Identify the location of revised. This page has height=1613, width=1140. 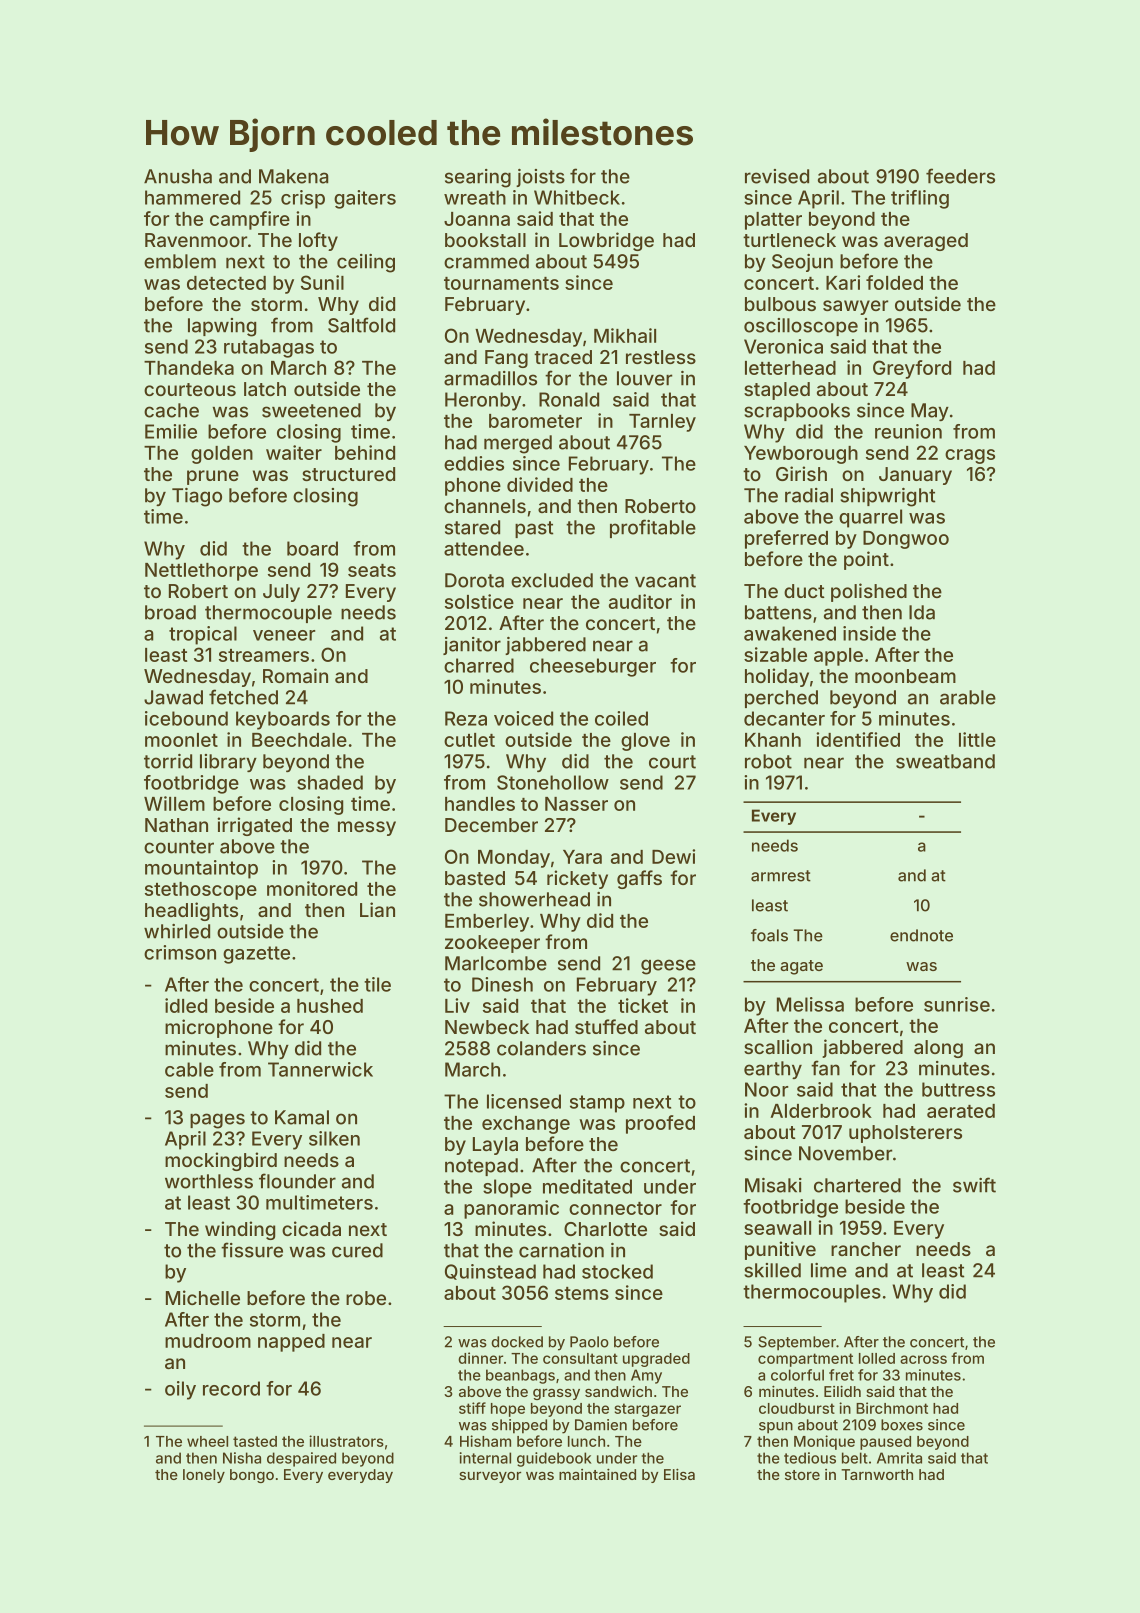
(777, 176).
